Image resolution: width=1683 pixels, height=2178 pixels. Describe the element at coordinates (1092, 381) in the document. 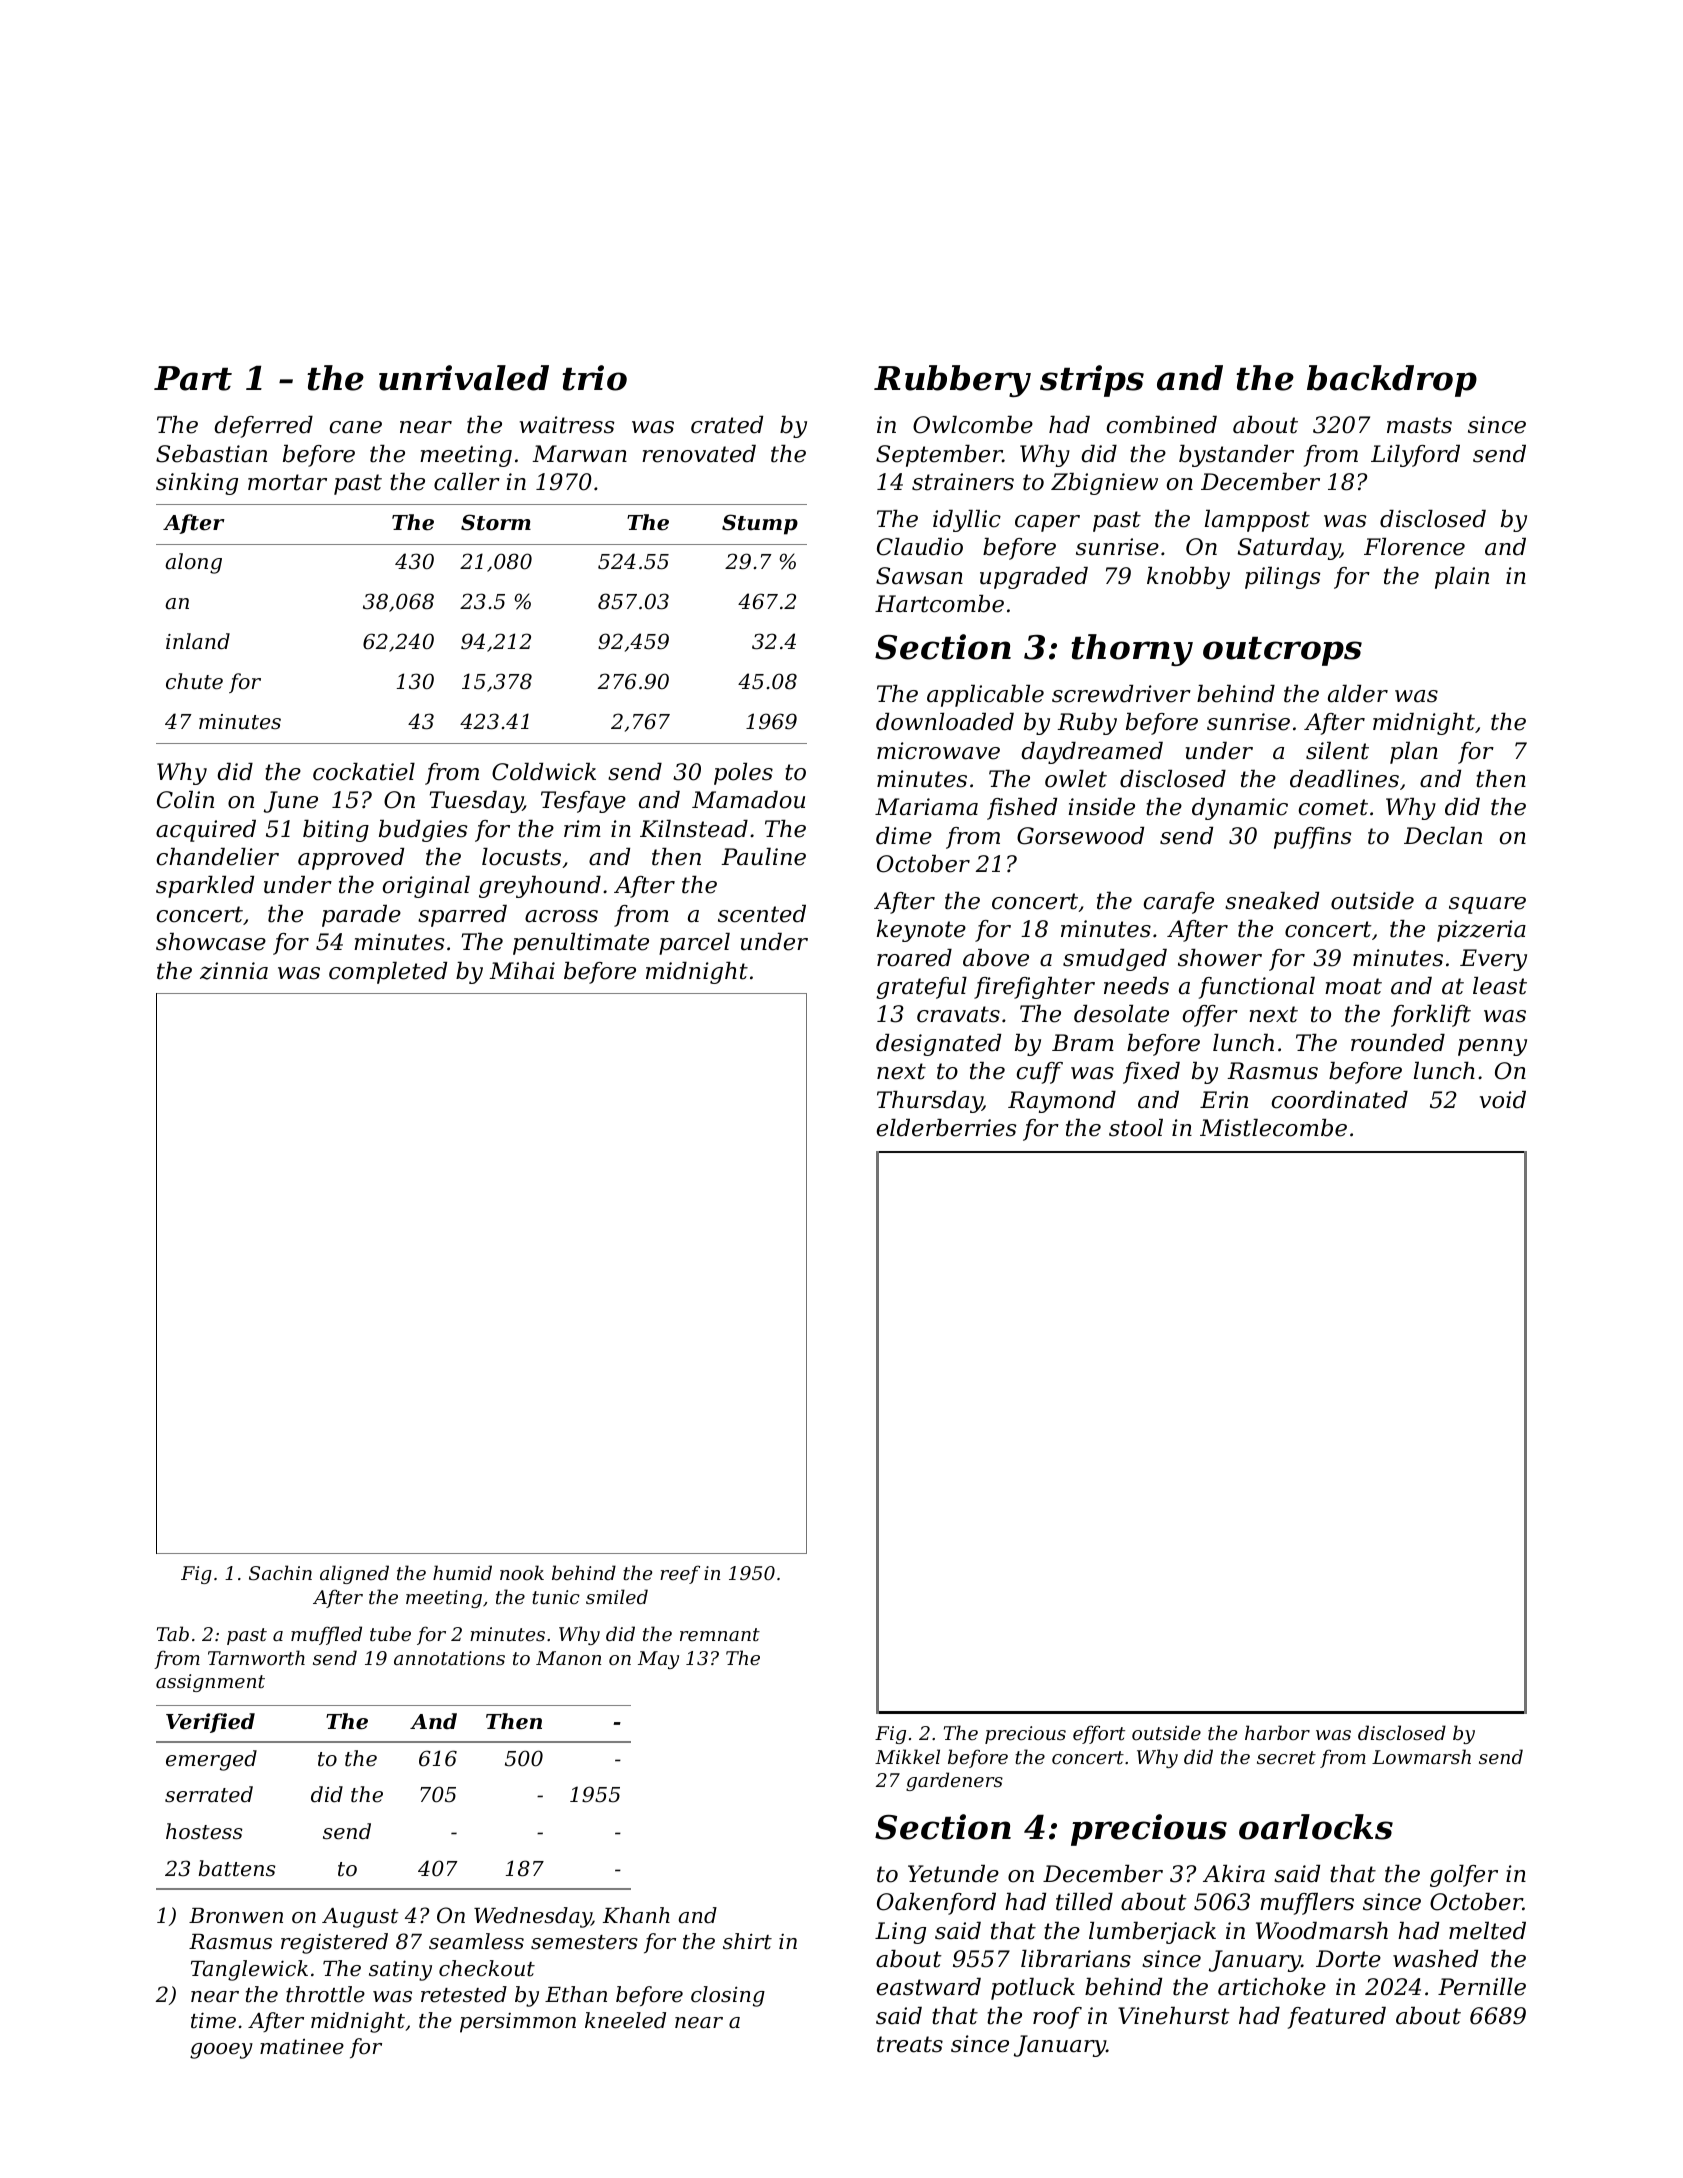

I see `strips` at that location.
